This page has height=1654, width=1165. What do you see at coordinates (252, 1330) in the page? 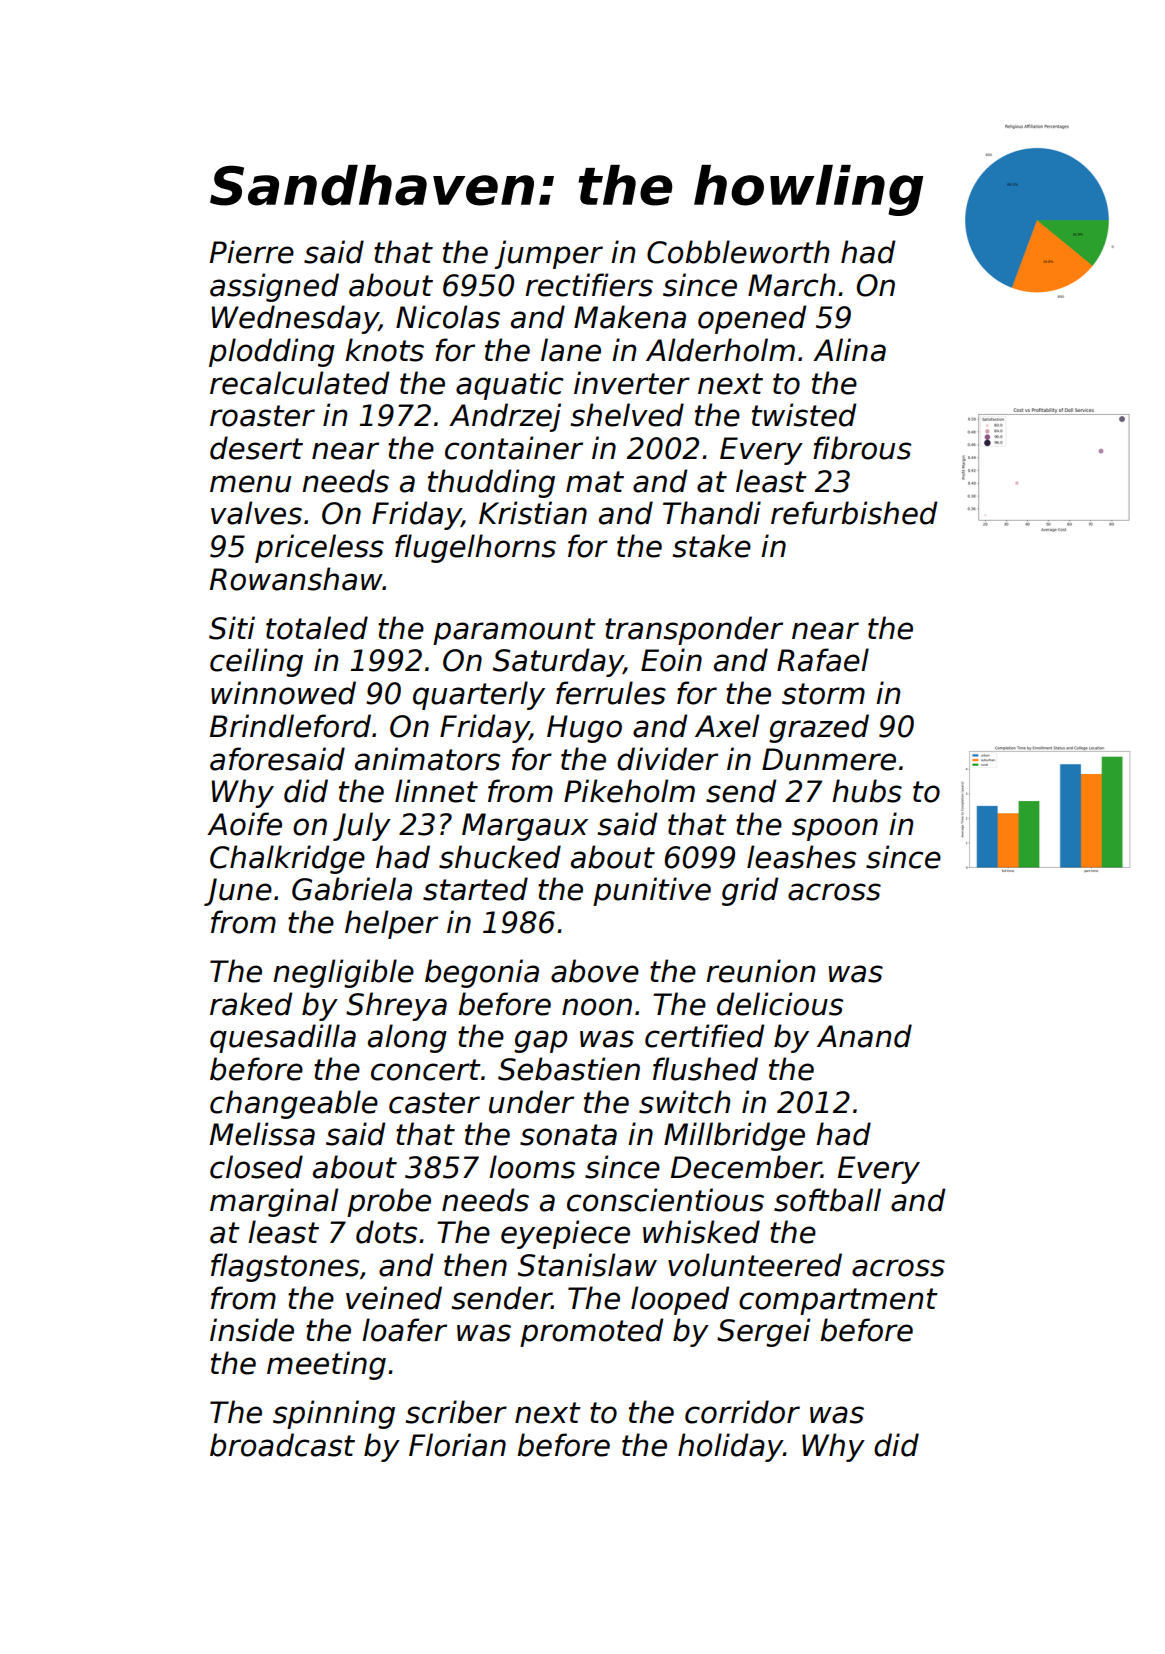
I see `inside` at bounding box center [252, 1330].
